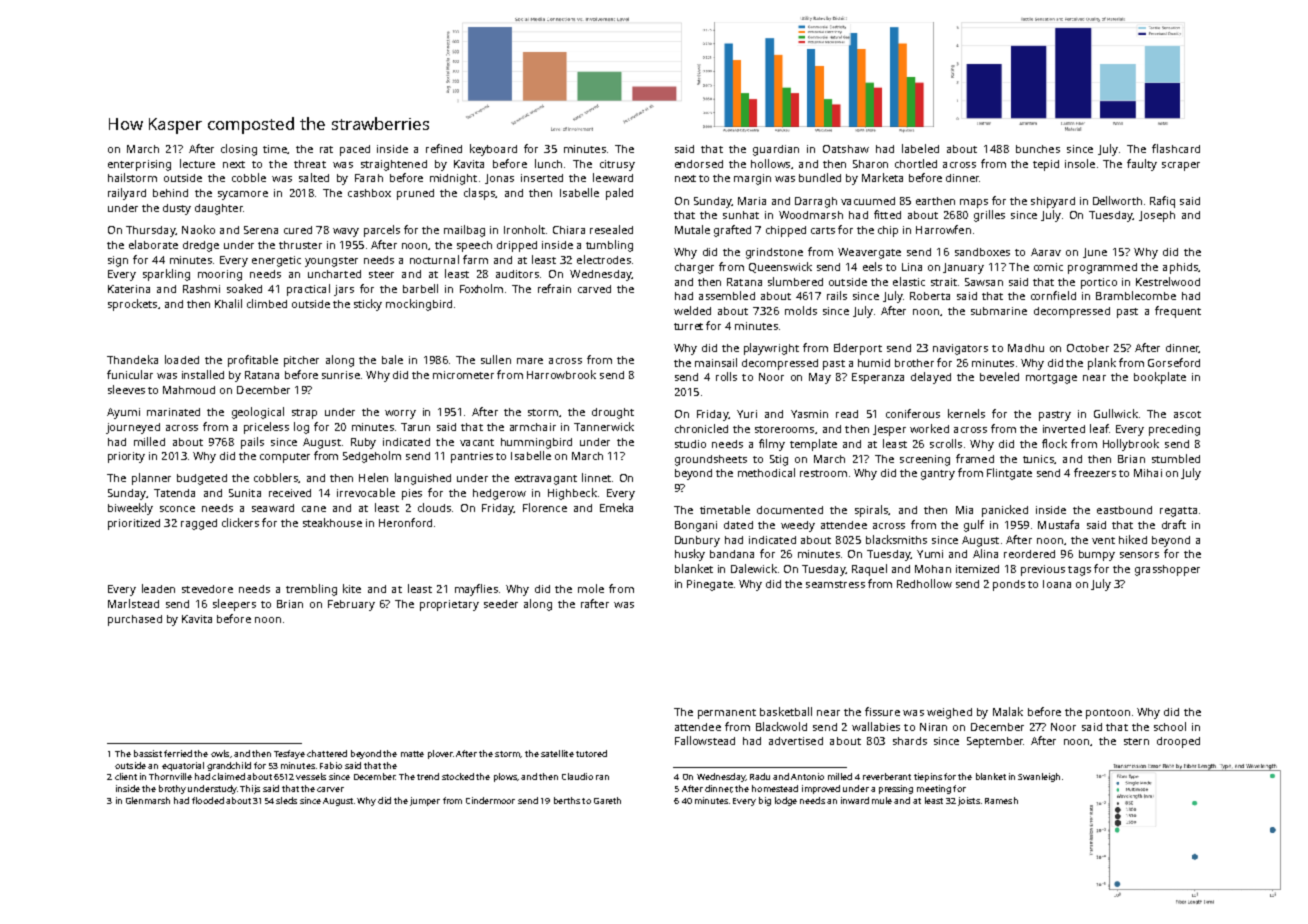 This screenshot has width=1308, height=924. I want to click on Glenmarsh, so click(148, 800).
